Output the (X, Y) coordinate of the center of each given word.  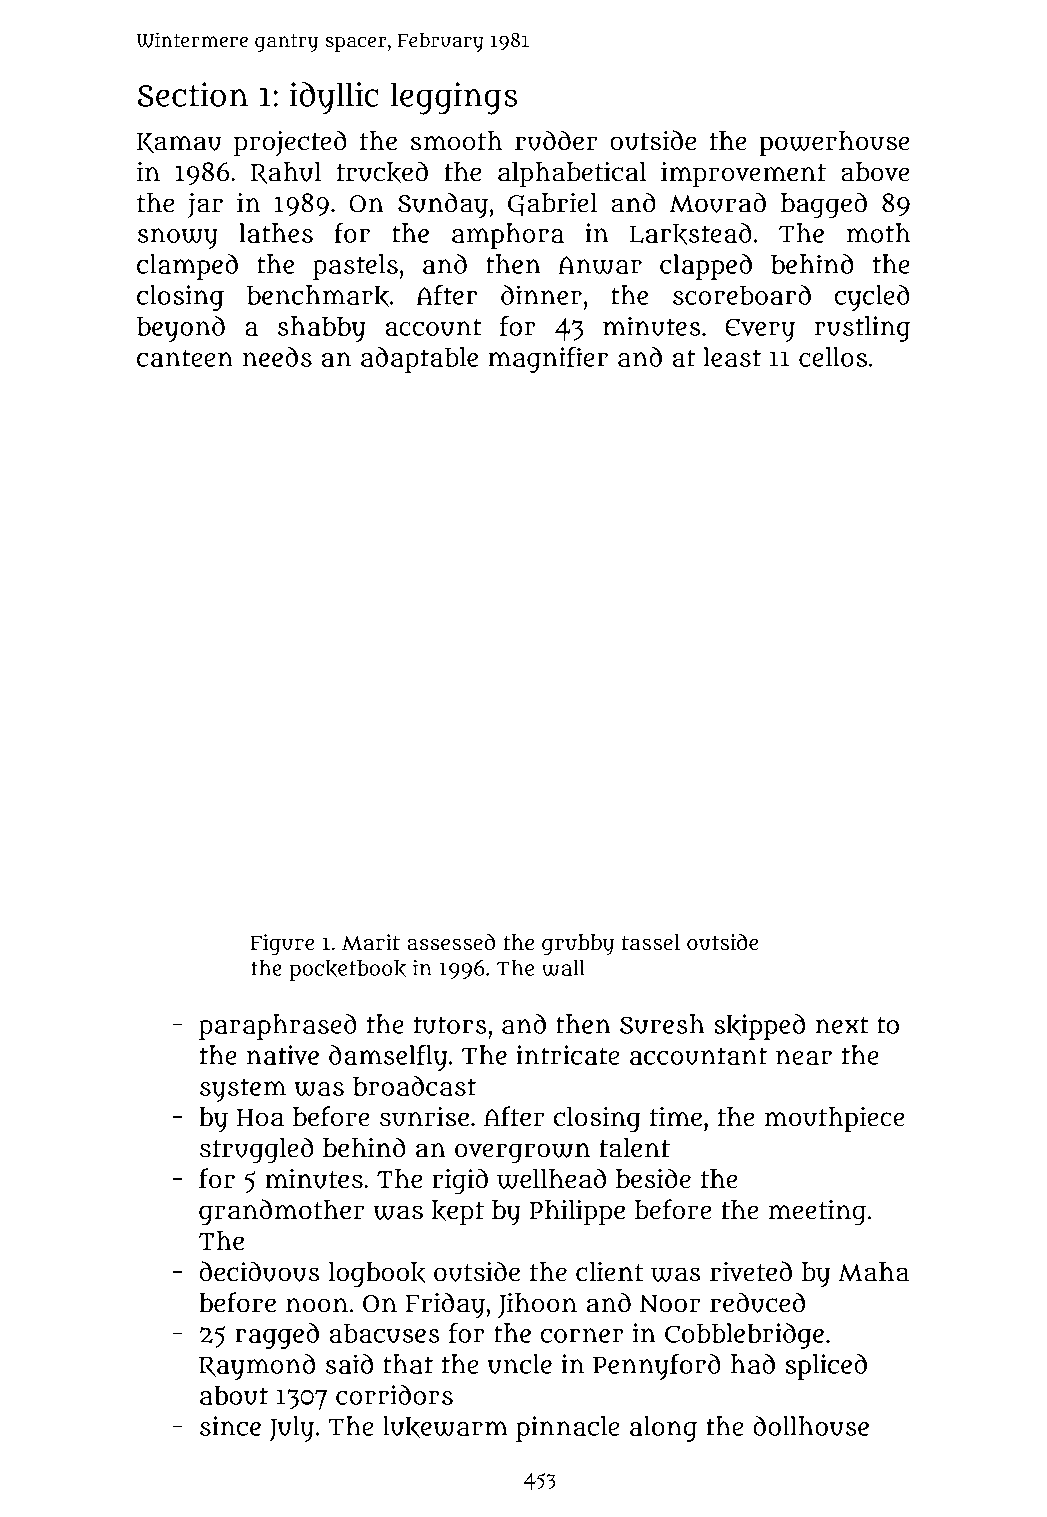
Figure (282, 945)
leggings (454, 98)
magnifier (548, 360)
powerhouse (834, 144)
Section (193, 94)
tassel (651, 942)
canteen (185, 358)
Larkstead (691, 234)
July (291, 1429)
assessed (451, 942)
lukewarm (445, 1427)
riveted (751, 1271)
